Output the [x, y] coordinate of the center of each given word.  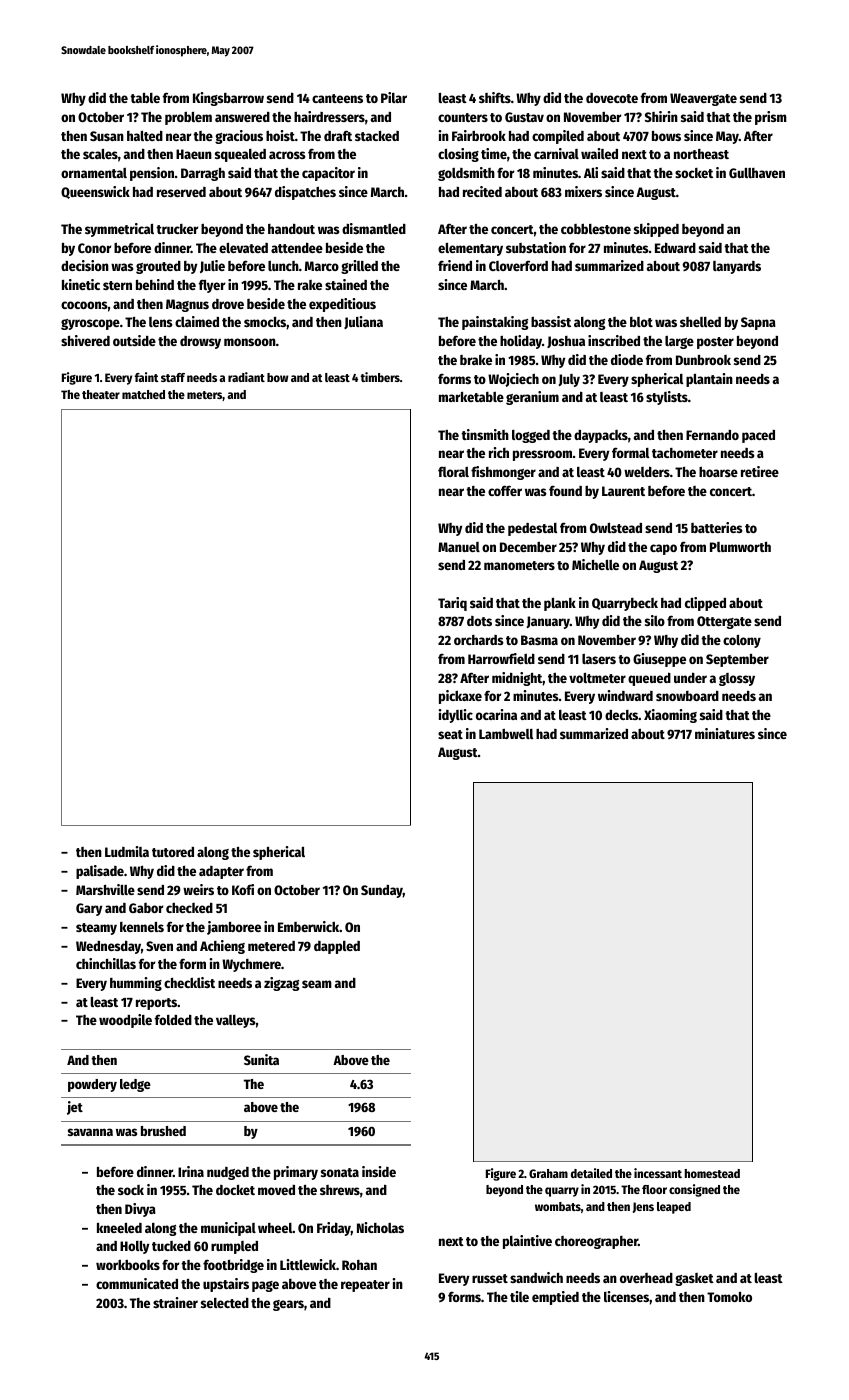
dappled [337, 947]
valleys [236, 1021]
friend [455, 265]
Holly [134, 1247]
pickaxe [460, 697]
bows [666, 136]
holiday [521, 342]
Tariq [452, 604]
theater [101, 394]
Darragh [203, 174]
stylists [667, 398]
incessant [658, 1173]
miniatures [725, 733]
